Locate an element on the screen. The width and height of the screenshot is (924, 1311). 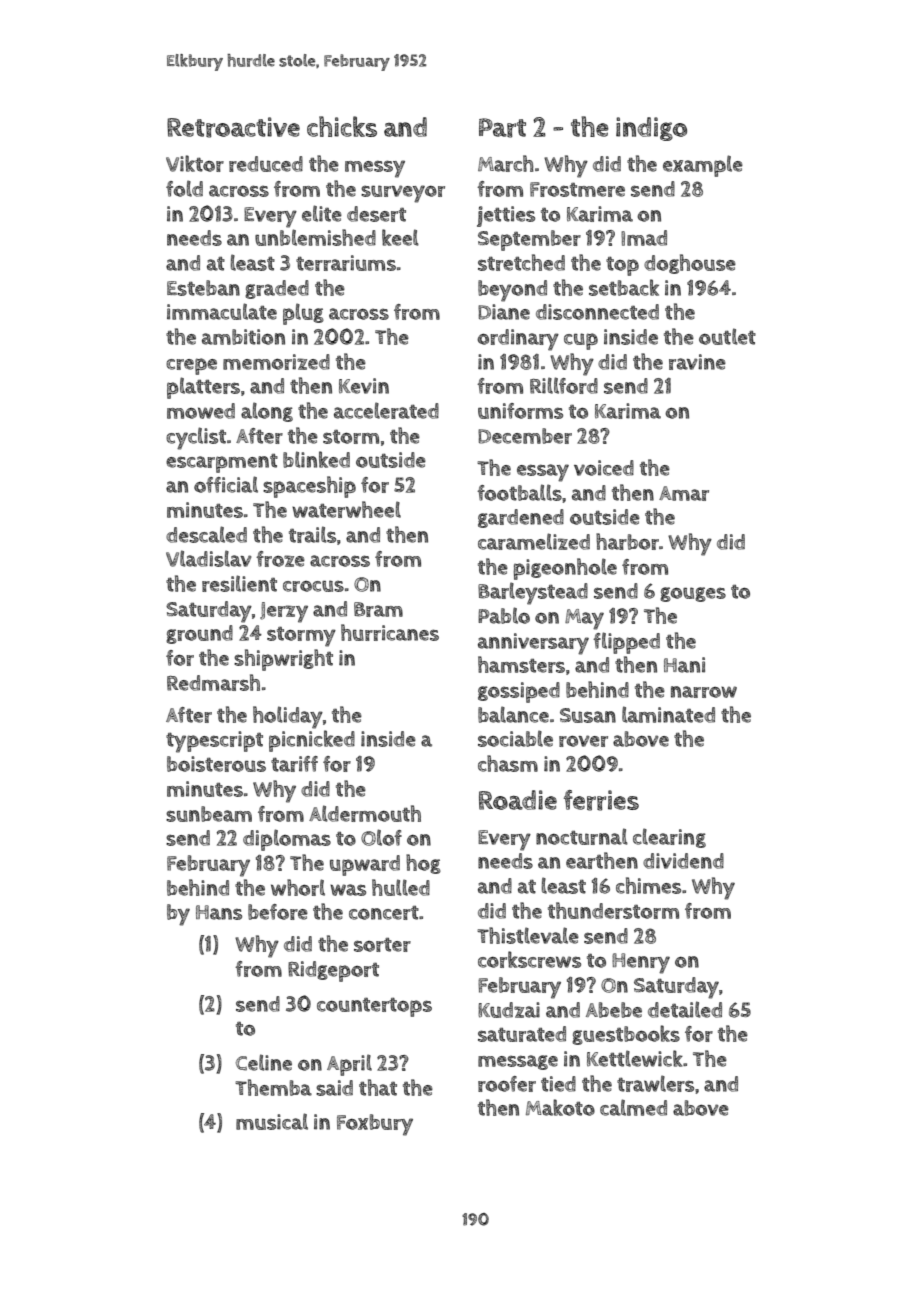
chicks is located at coordinates (342, 126).
